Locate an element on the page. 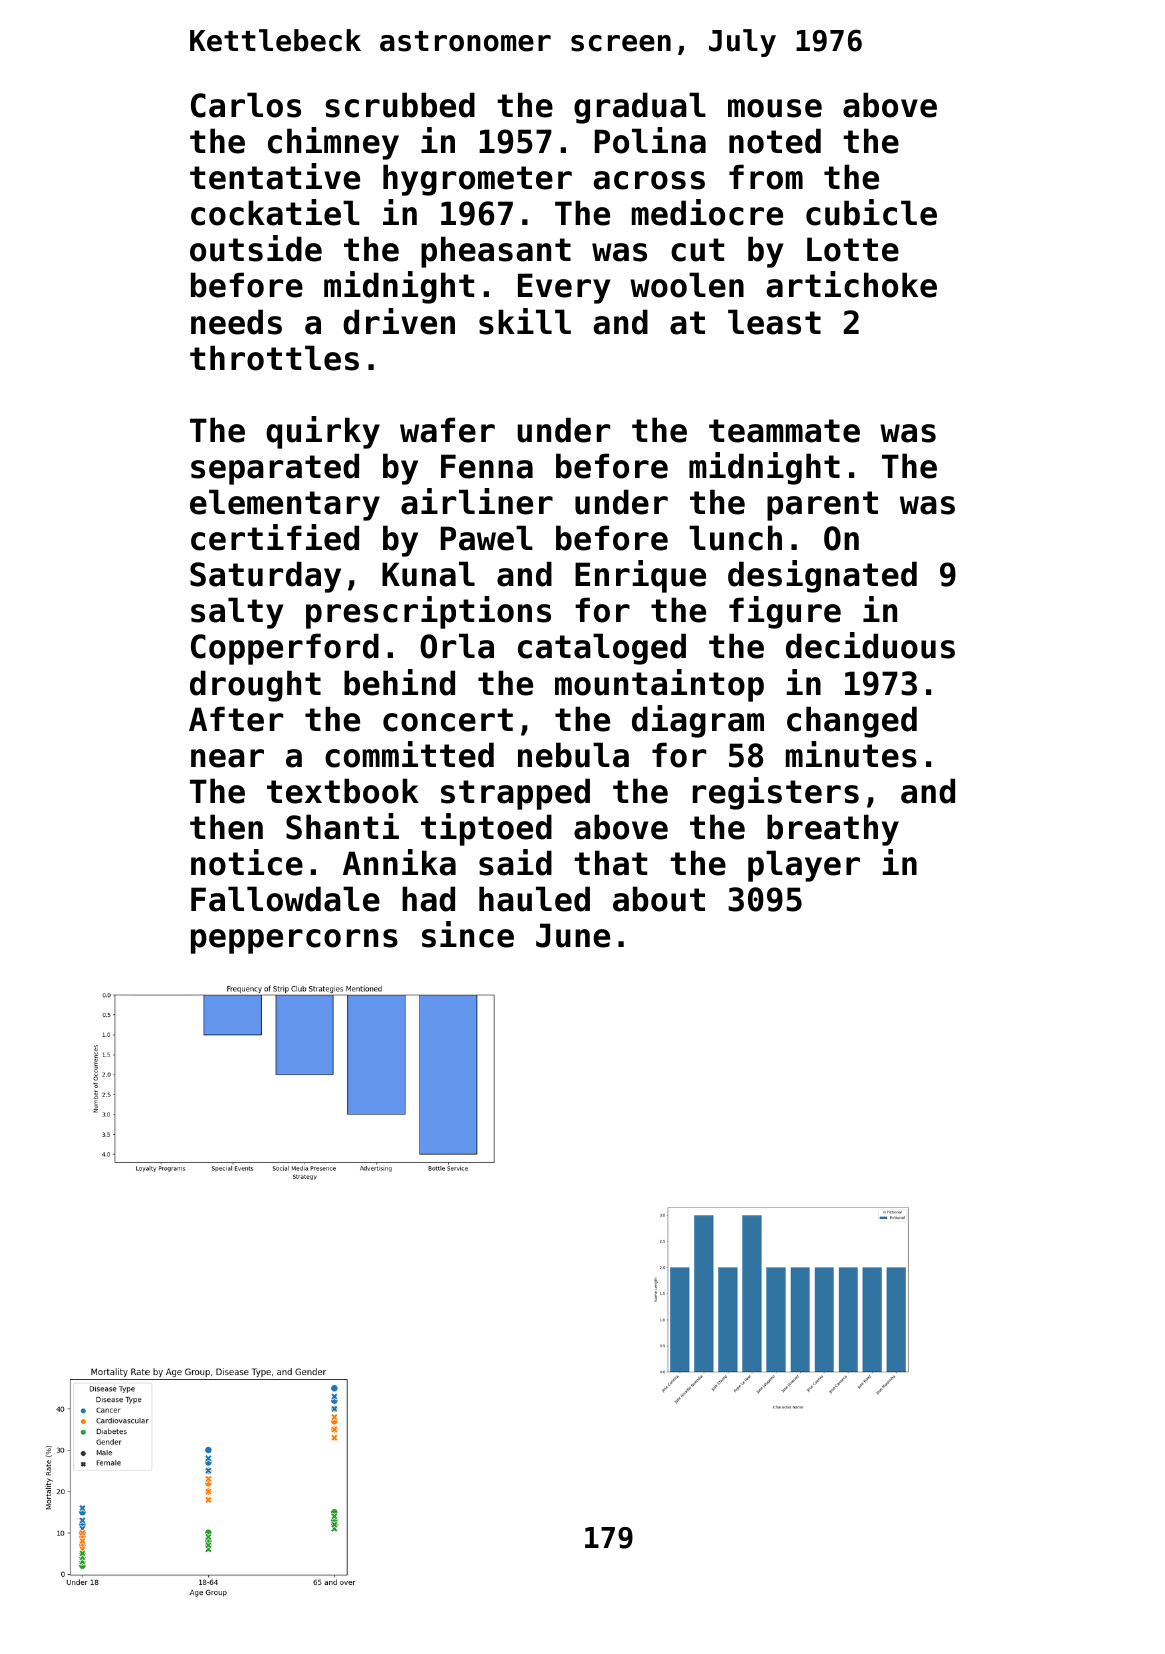 Image resolution: width=1165 pixels, height=1654 pixels. mouse is located at coordinates (775, 108).
